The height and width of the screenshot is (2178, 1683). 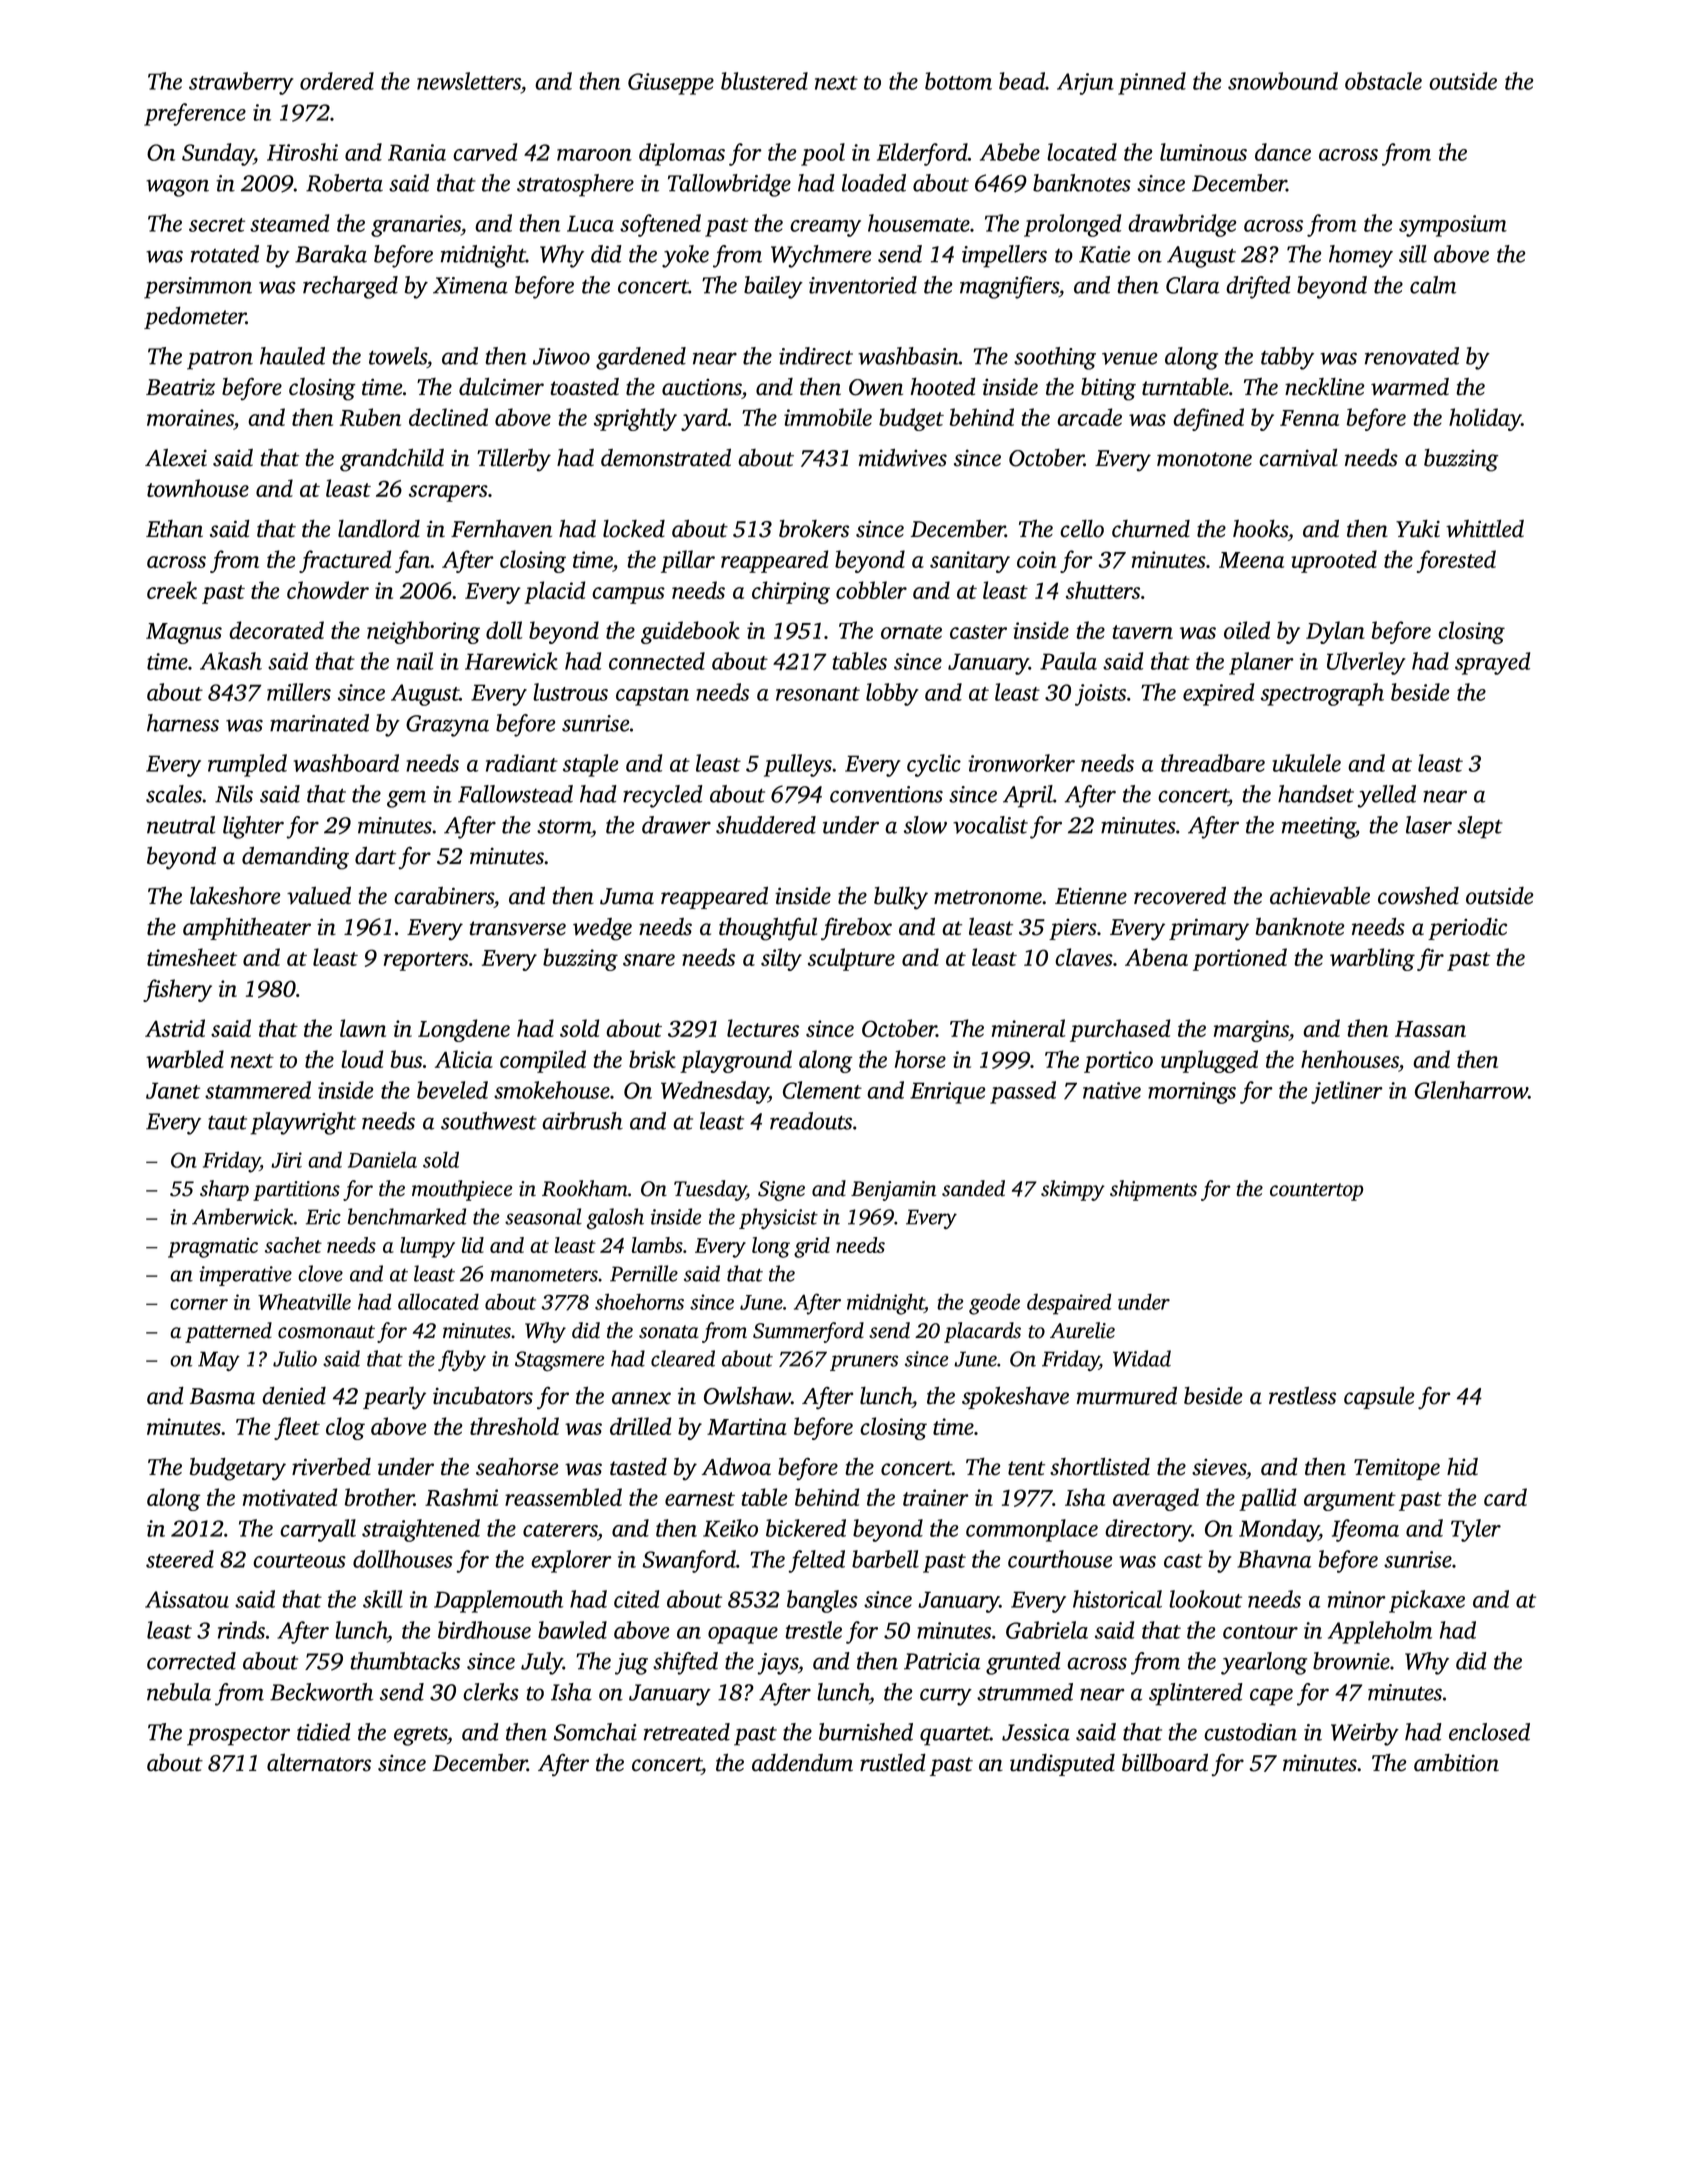 What do you see at coordinates (187, 1599) in the screenshot?
I see `Aissatou` at bounding box center [187, 1599].
